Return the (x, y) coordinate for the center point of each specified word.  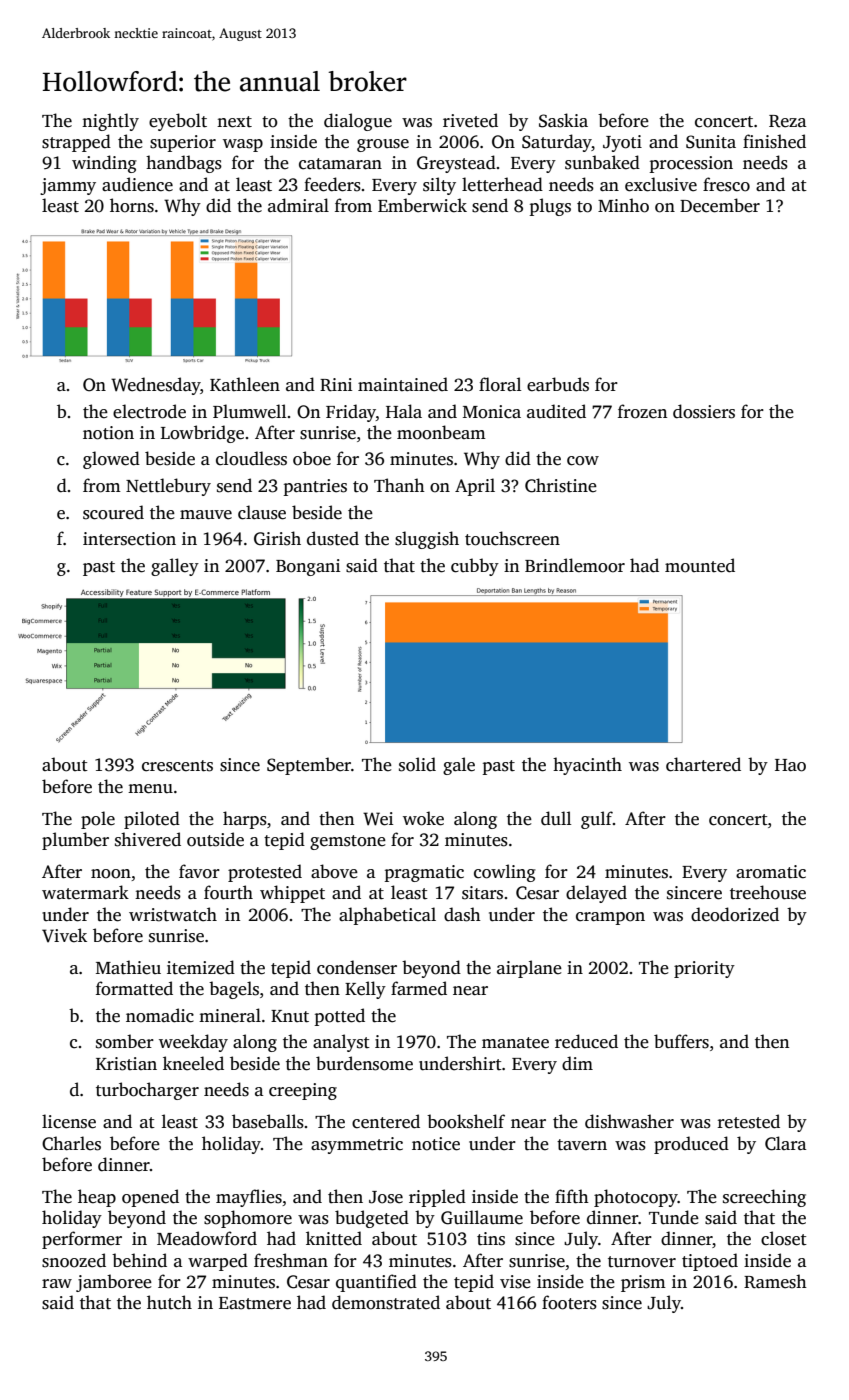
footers (569, 1302)
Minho (623, 205)
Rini (336, 385)
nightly (110, 122)
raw (57, 1283)
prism (643, 1283)
